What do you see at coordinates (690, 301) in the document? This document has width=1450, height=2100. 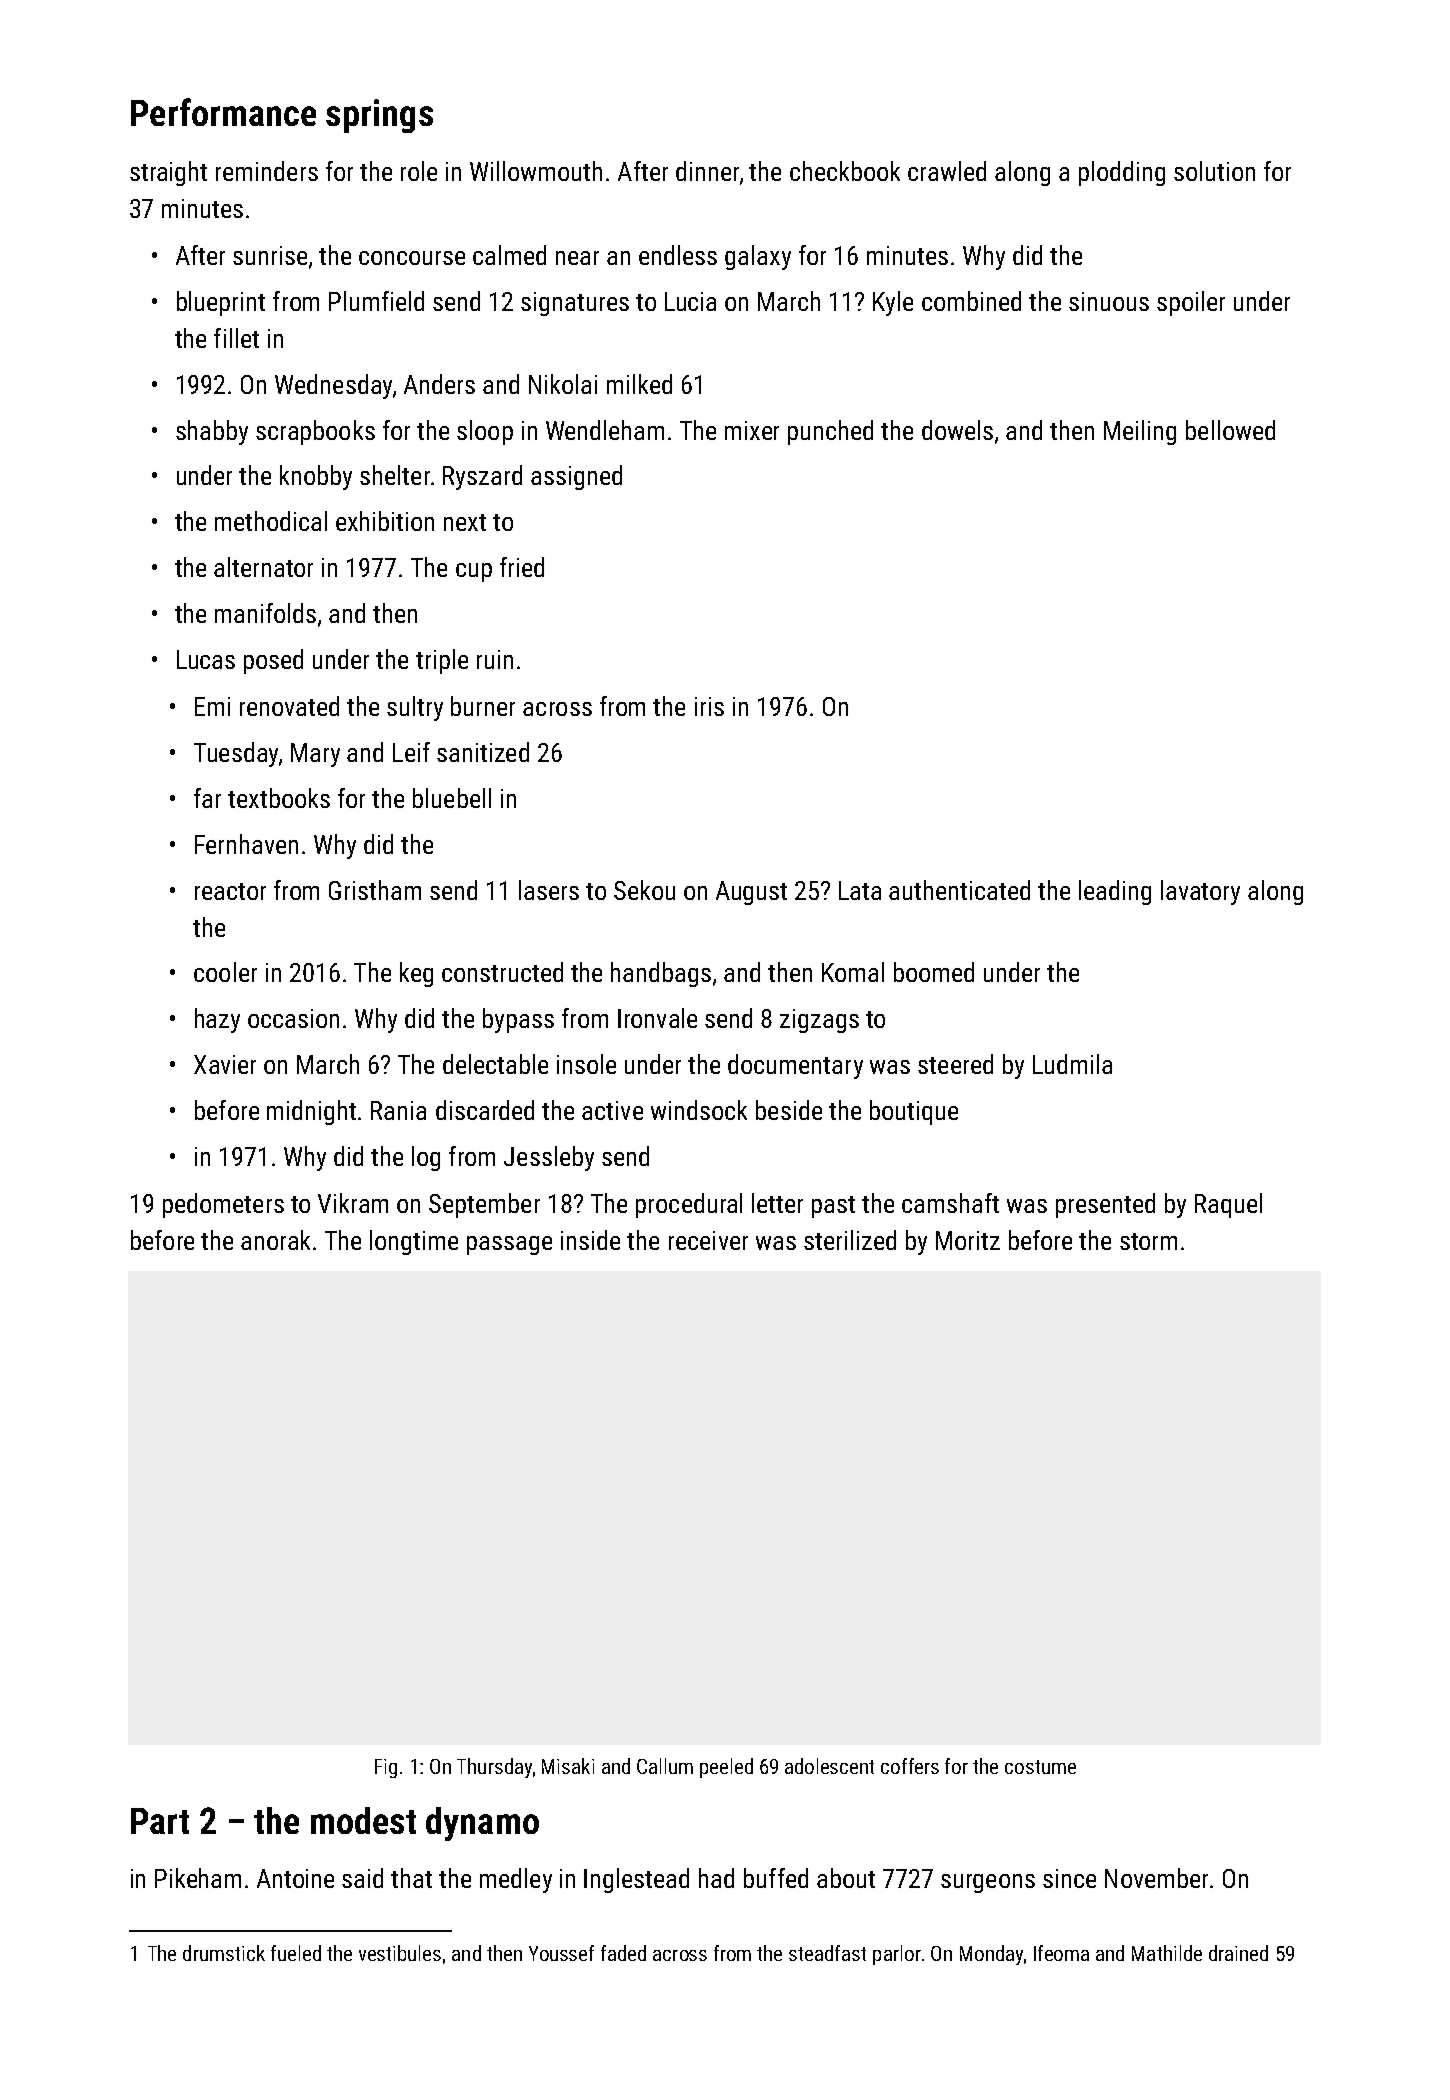 I see `Lucia` at bounding box center [690, 301].
